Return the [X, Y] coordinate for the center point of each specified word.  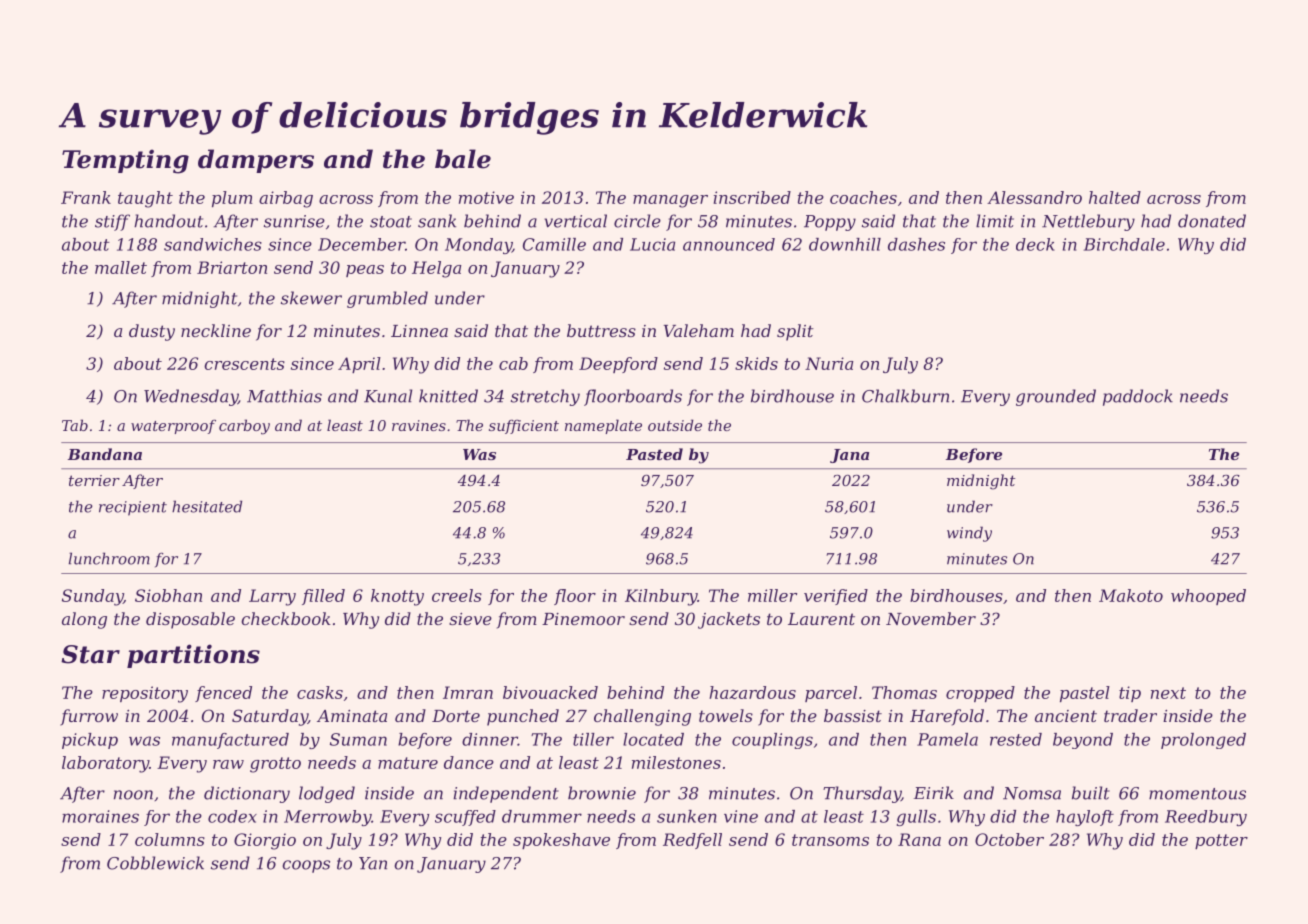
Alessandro [1034, 197]
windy [969, 534]
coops [306, 866]
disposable [190, 620]
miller [772, 595]
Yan [373, 863]
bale [463, 159]
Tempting [125, 161]
